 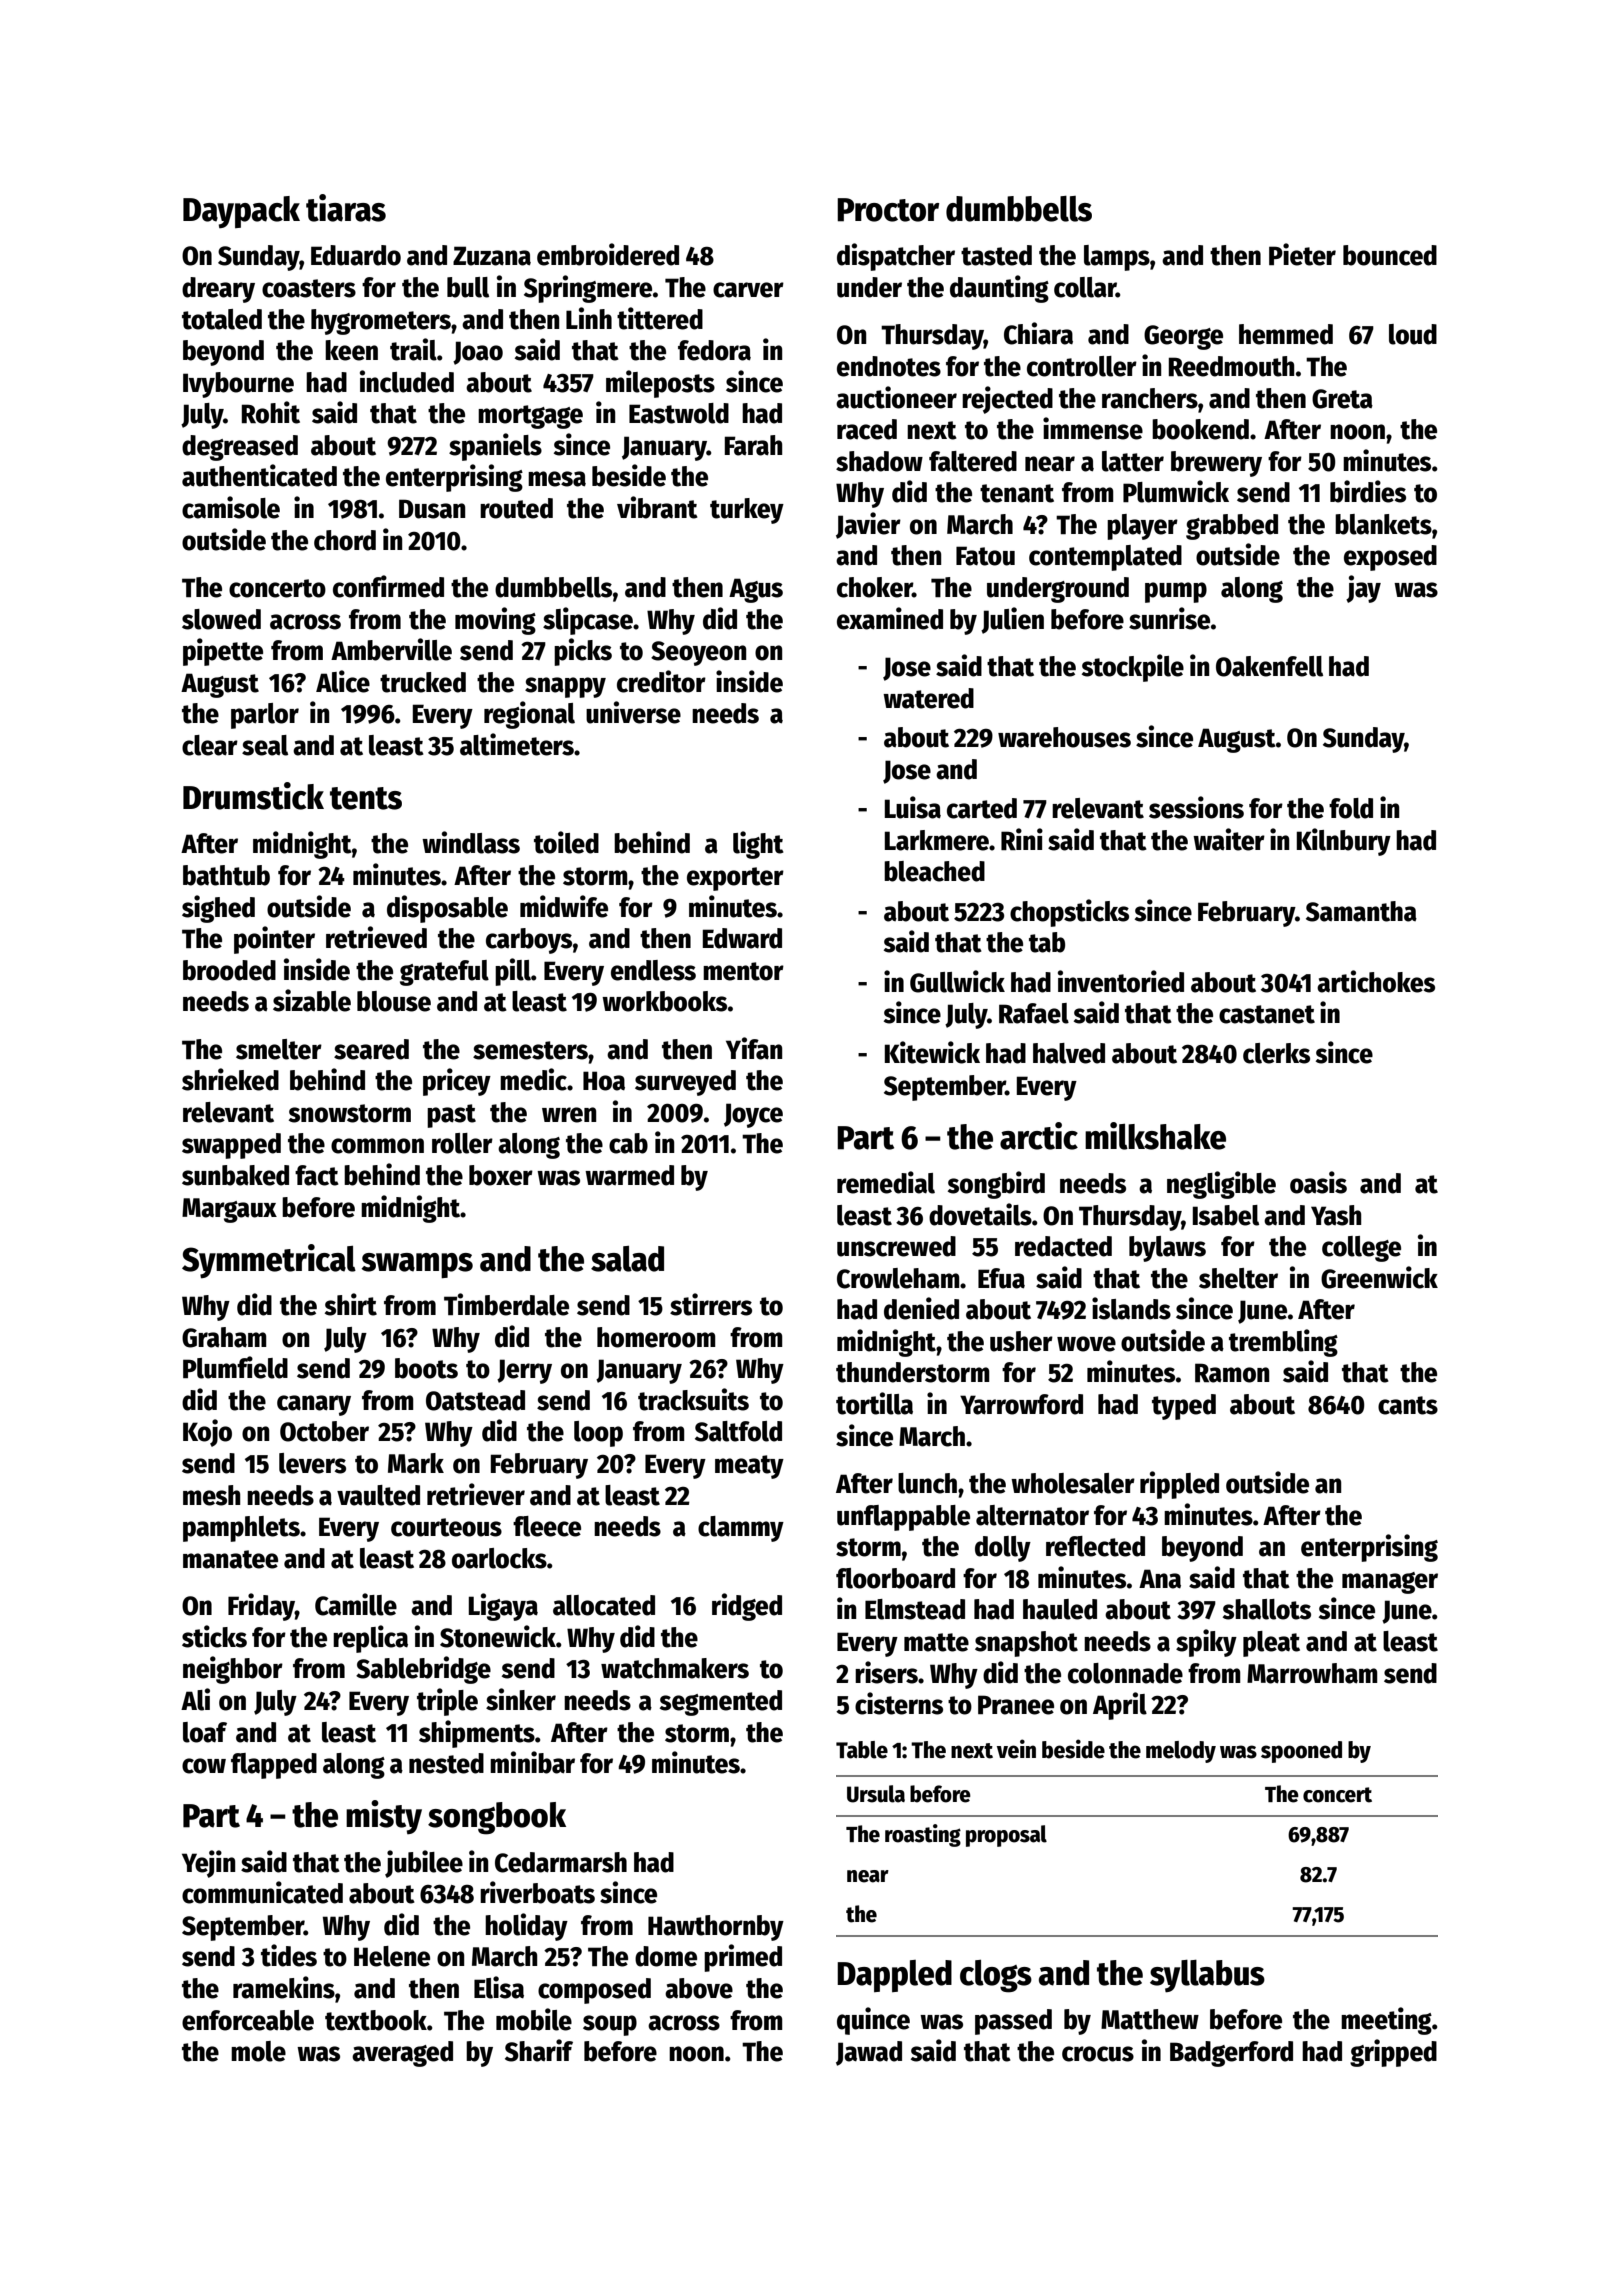 What do you see at coordinates (471, 842) in the page?
I see `windlass` at bounding box center [471, 842].
